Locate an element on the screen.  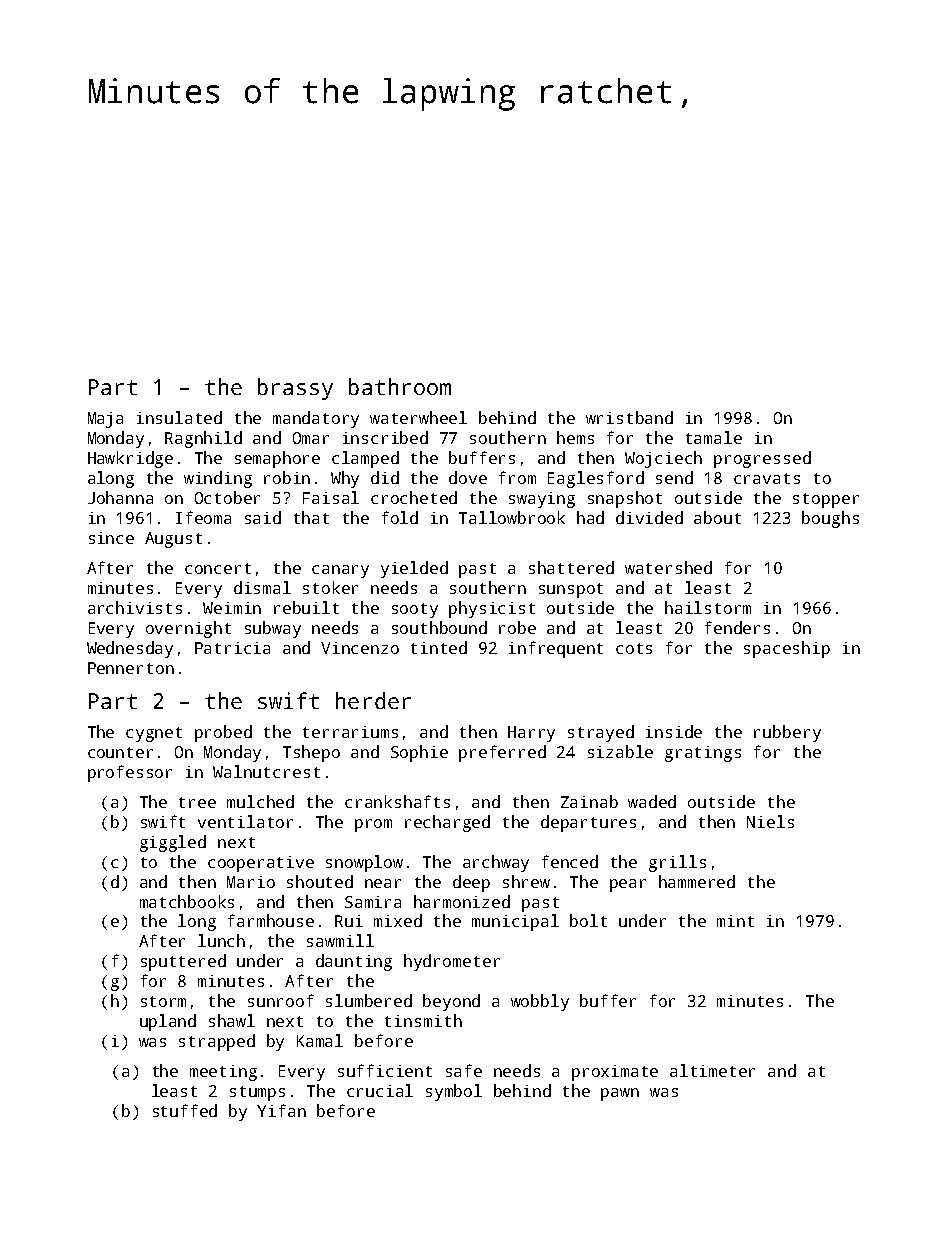
inside is located at coordinates (674, 731).
